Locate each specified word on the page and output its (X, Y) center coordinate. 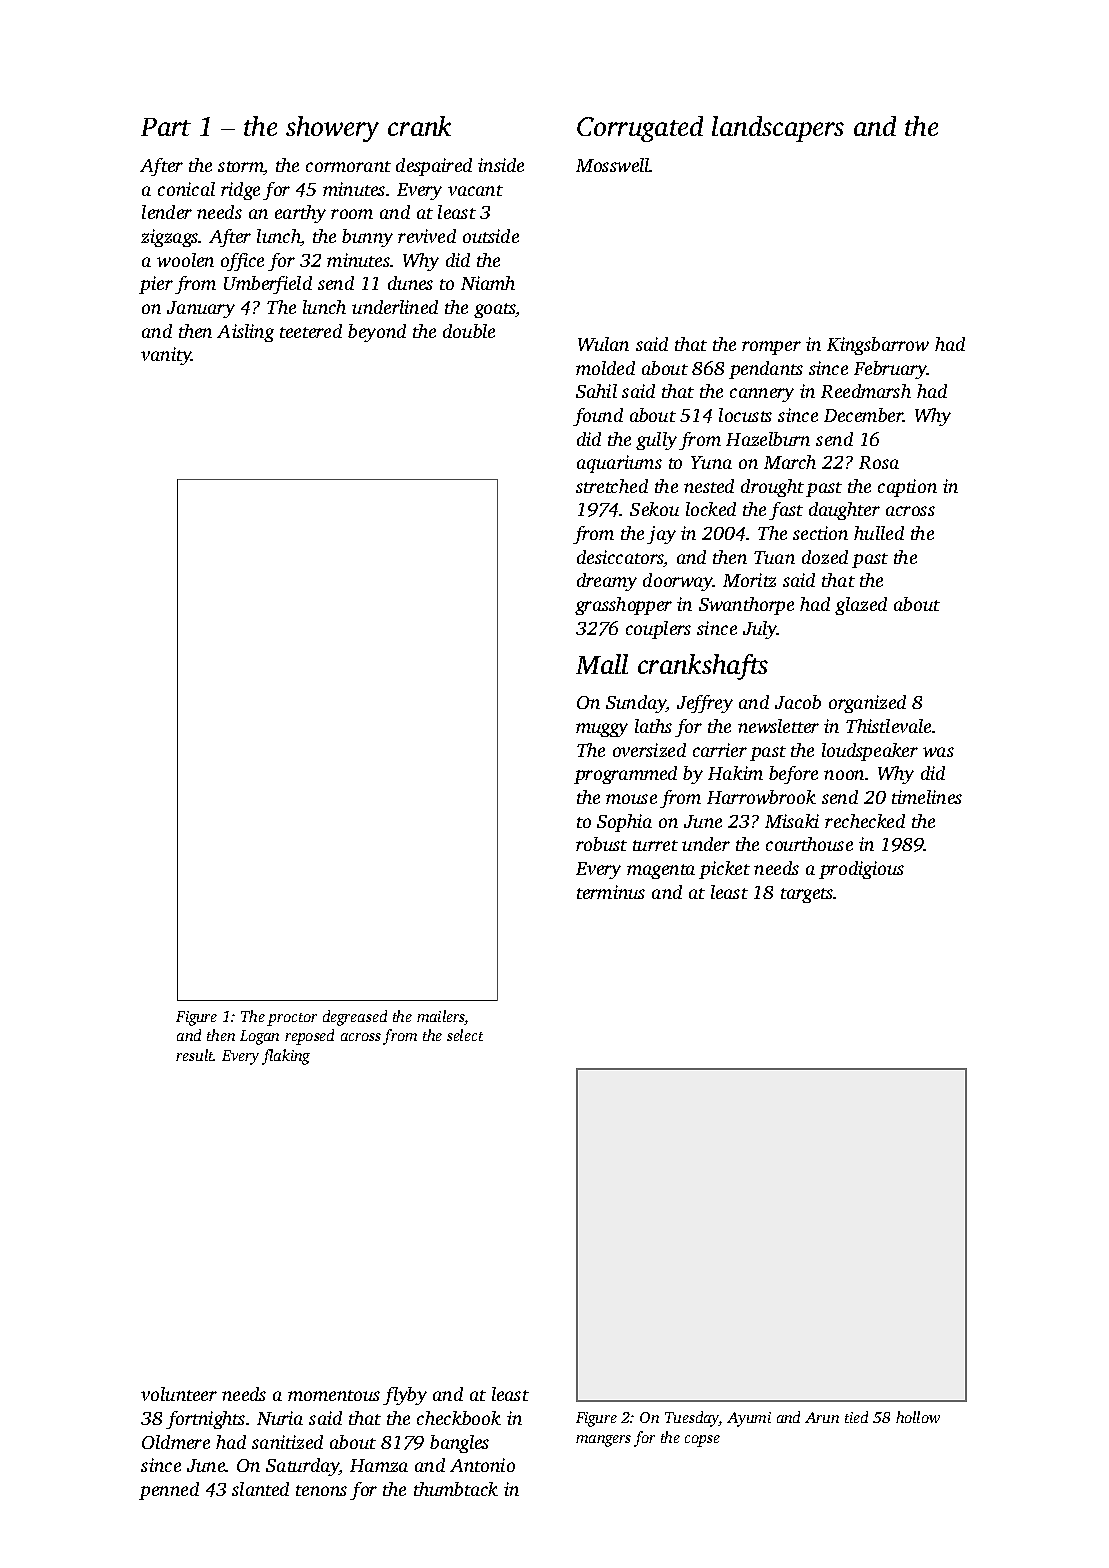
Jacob (798, 702)
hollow (918, 1417)
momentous (334, 1395)
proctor (292, 1019)
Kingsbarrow (878, 346)
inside (501, 165)
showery (332, 129)
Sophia (624, 823)
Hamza (379, 1465)
